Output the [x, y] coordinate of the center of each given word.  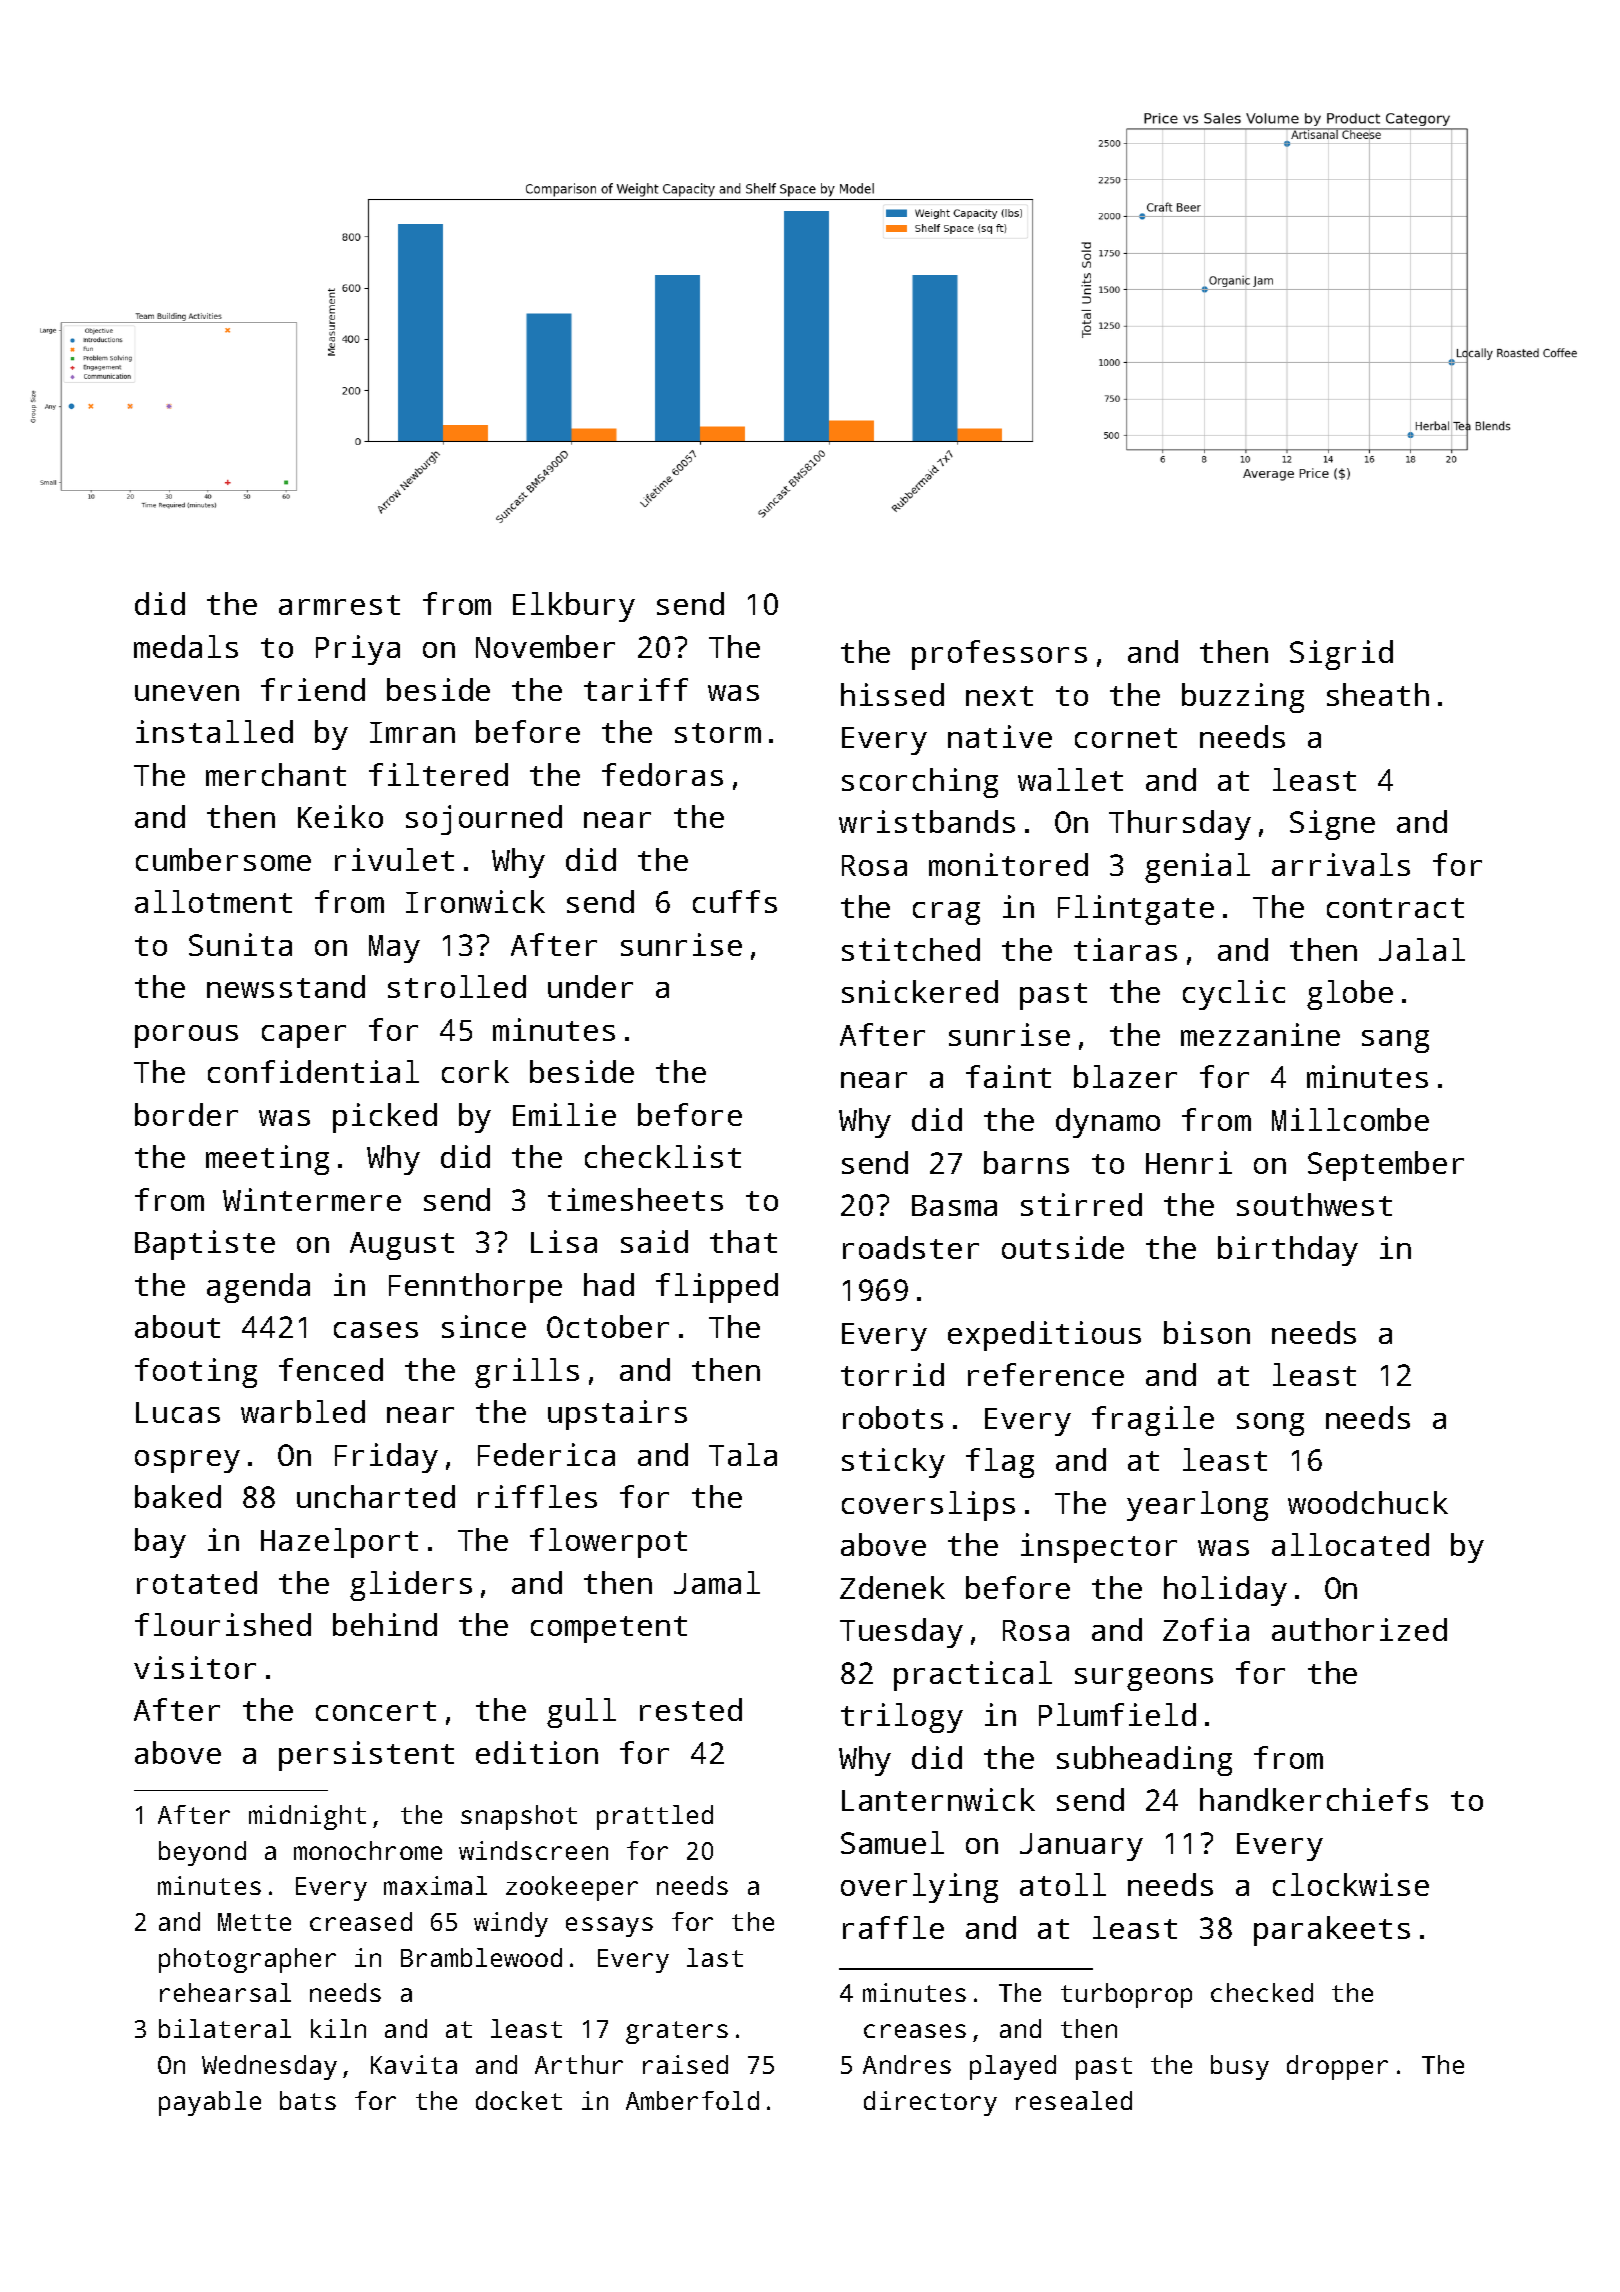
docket [519, 2100]
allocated [1350, 1544]
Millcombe [1350, 1119]
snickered [920, 991]
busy [1240, 2067]
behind [385, 1624]
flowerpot [608, 1543]
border [186, 1114]
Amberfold [692, 2100]
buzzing [1243, 698]
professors [999, 655]
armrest [339, 605]
